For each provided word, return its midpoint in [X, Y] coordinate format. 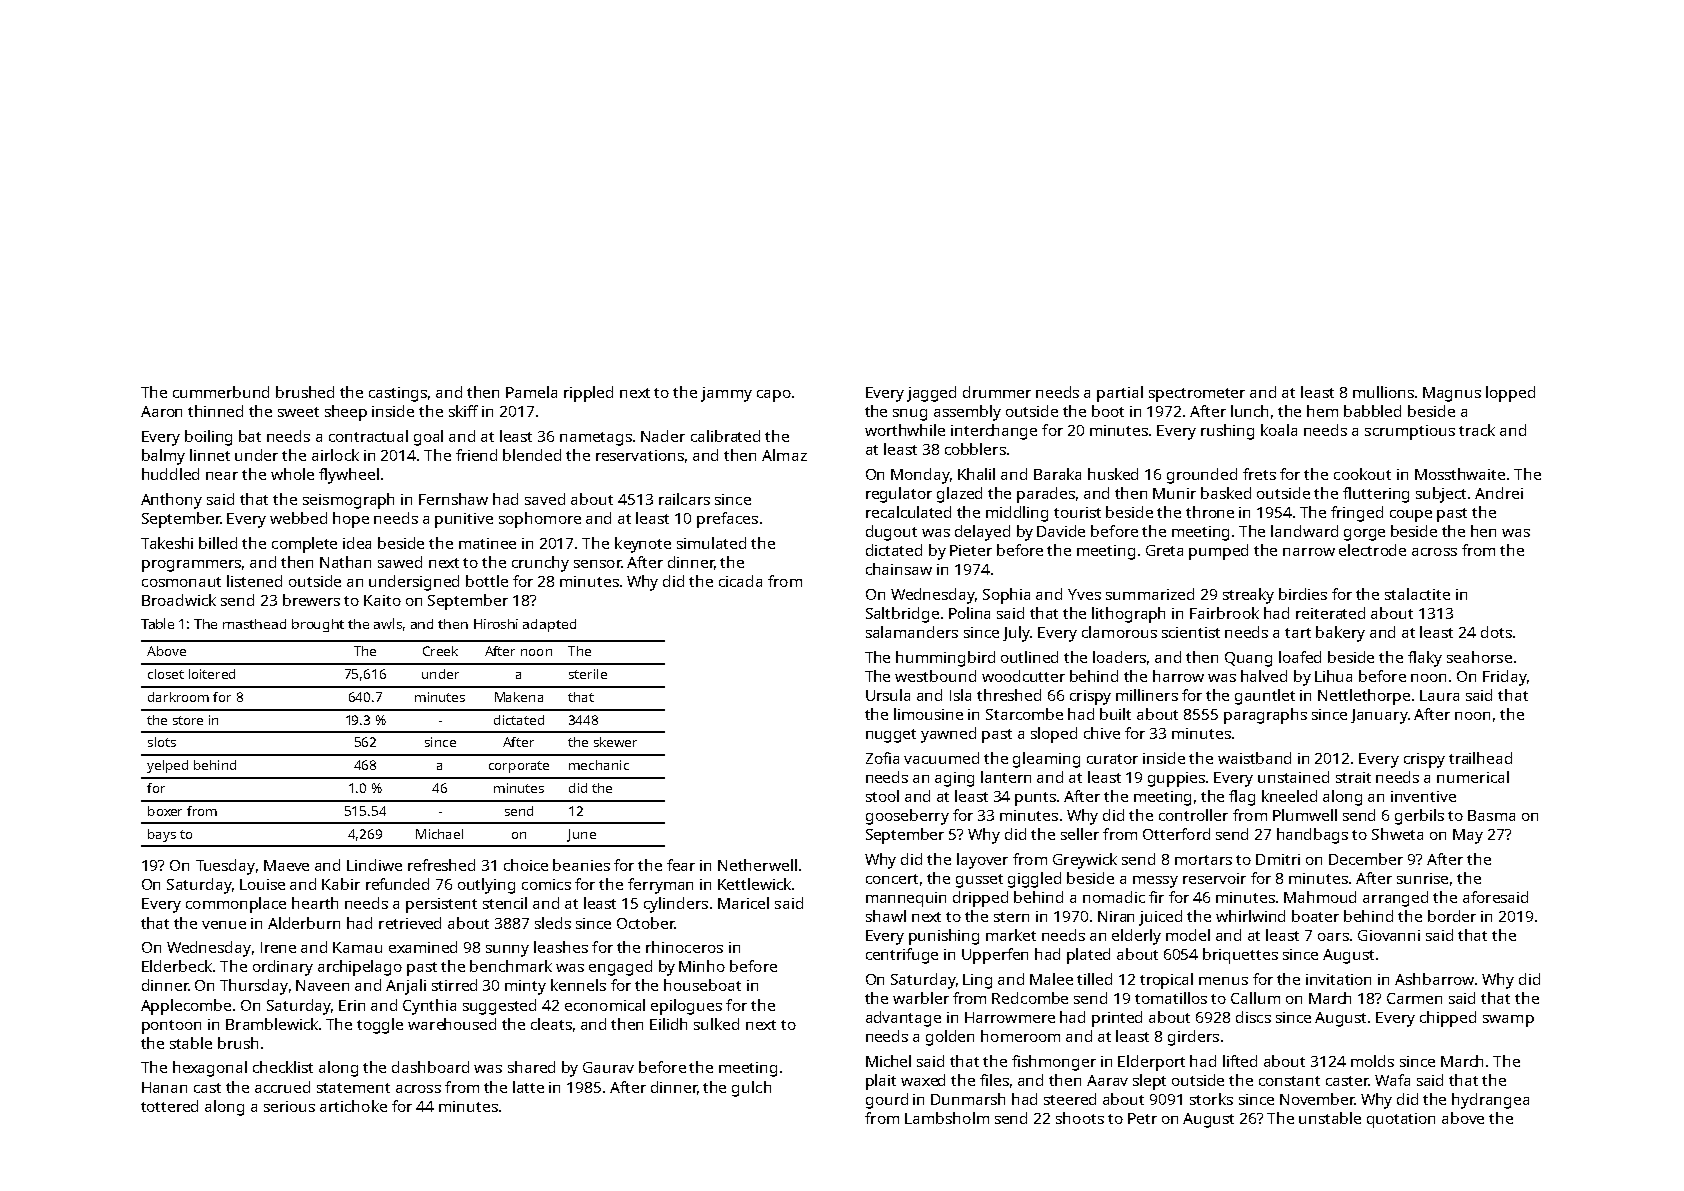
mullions [1383, 392]
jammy [726, 394]
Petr [1142, 1118]
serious [289, 1106]
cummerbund [221, 392]
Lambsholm [947, 1118]
